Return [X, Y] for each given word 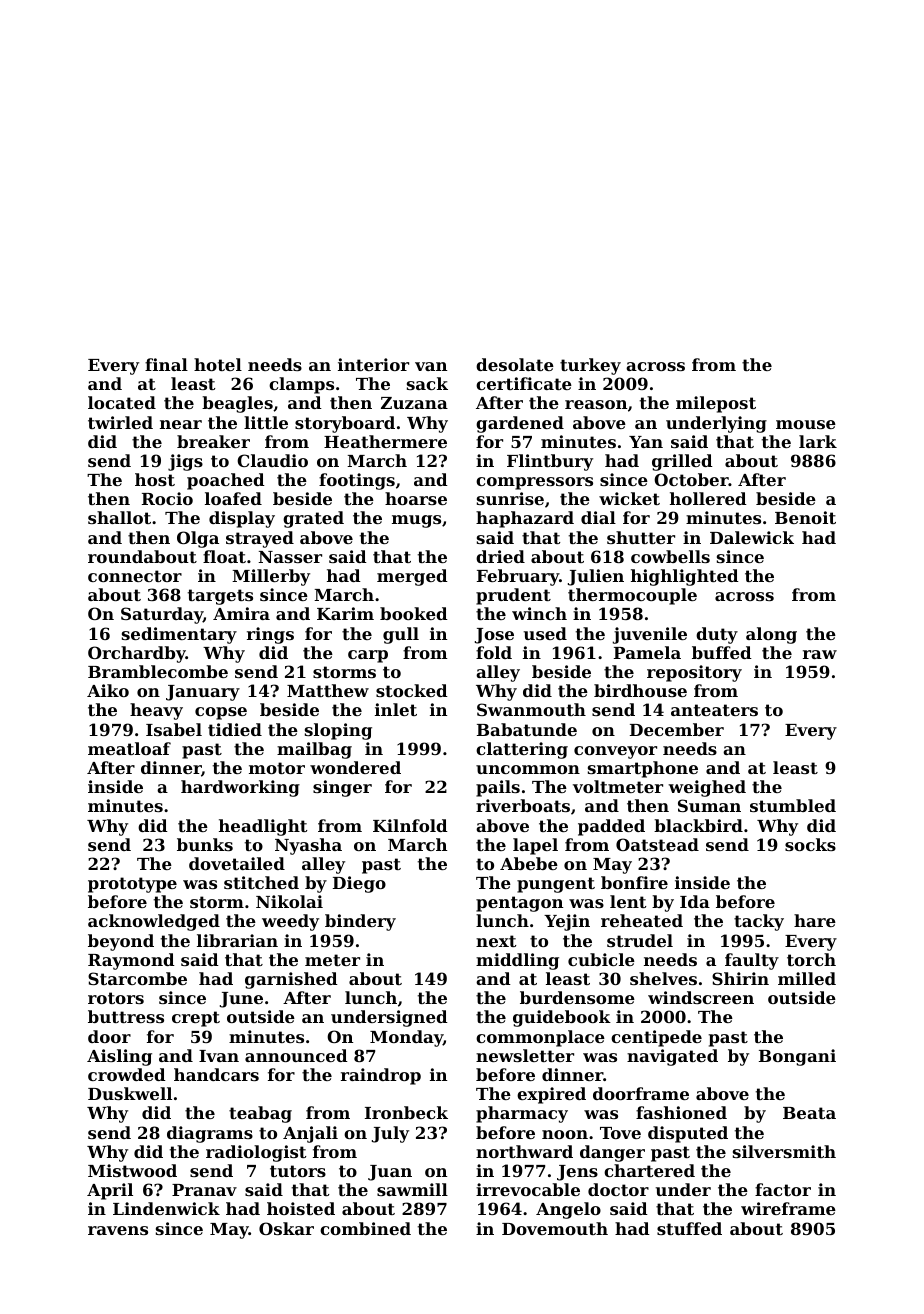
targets [220, 597]
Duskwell [130, 1093]
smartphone [643, 769]
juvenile [650, 635]
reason [596, 404]
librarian [237, 940]
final [166, 364]
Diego [359, 884]
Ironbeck [406, 1112]
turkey [590, 366]
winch [539, 613]
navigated [672, 1057]
